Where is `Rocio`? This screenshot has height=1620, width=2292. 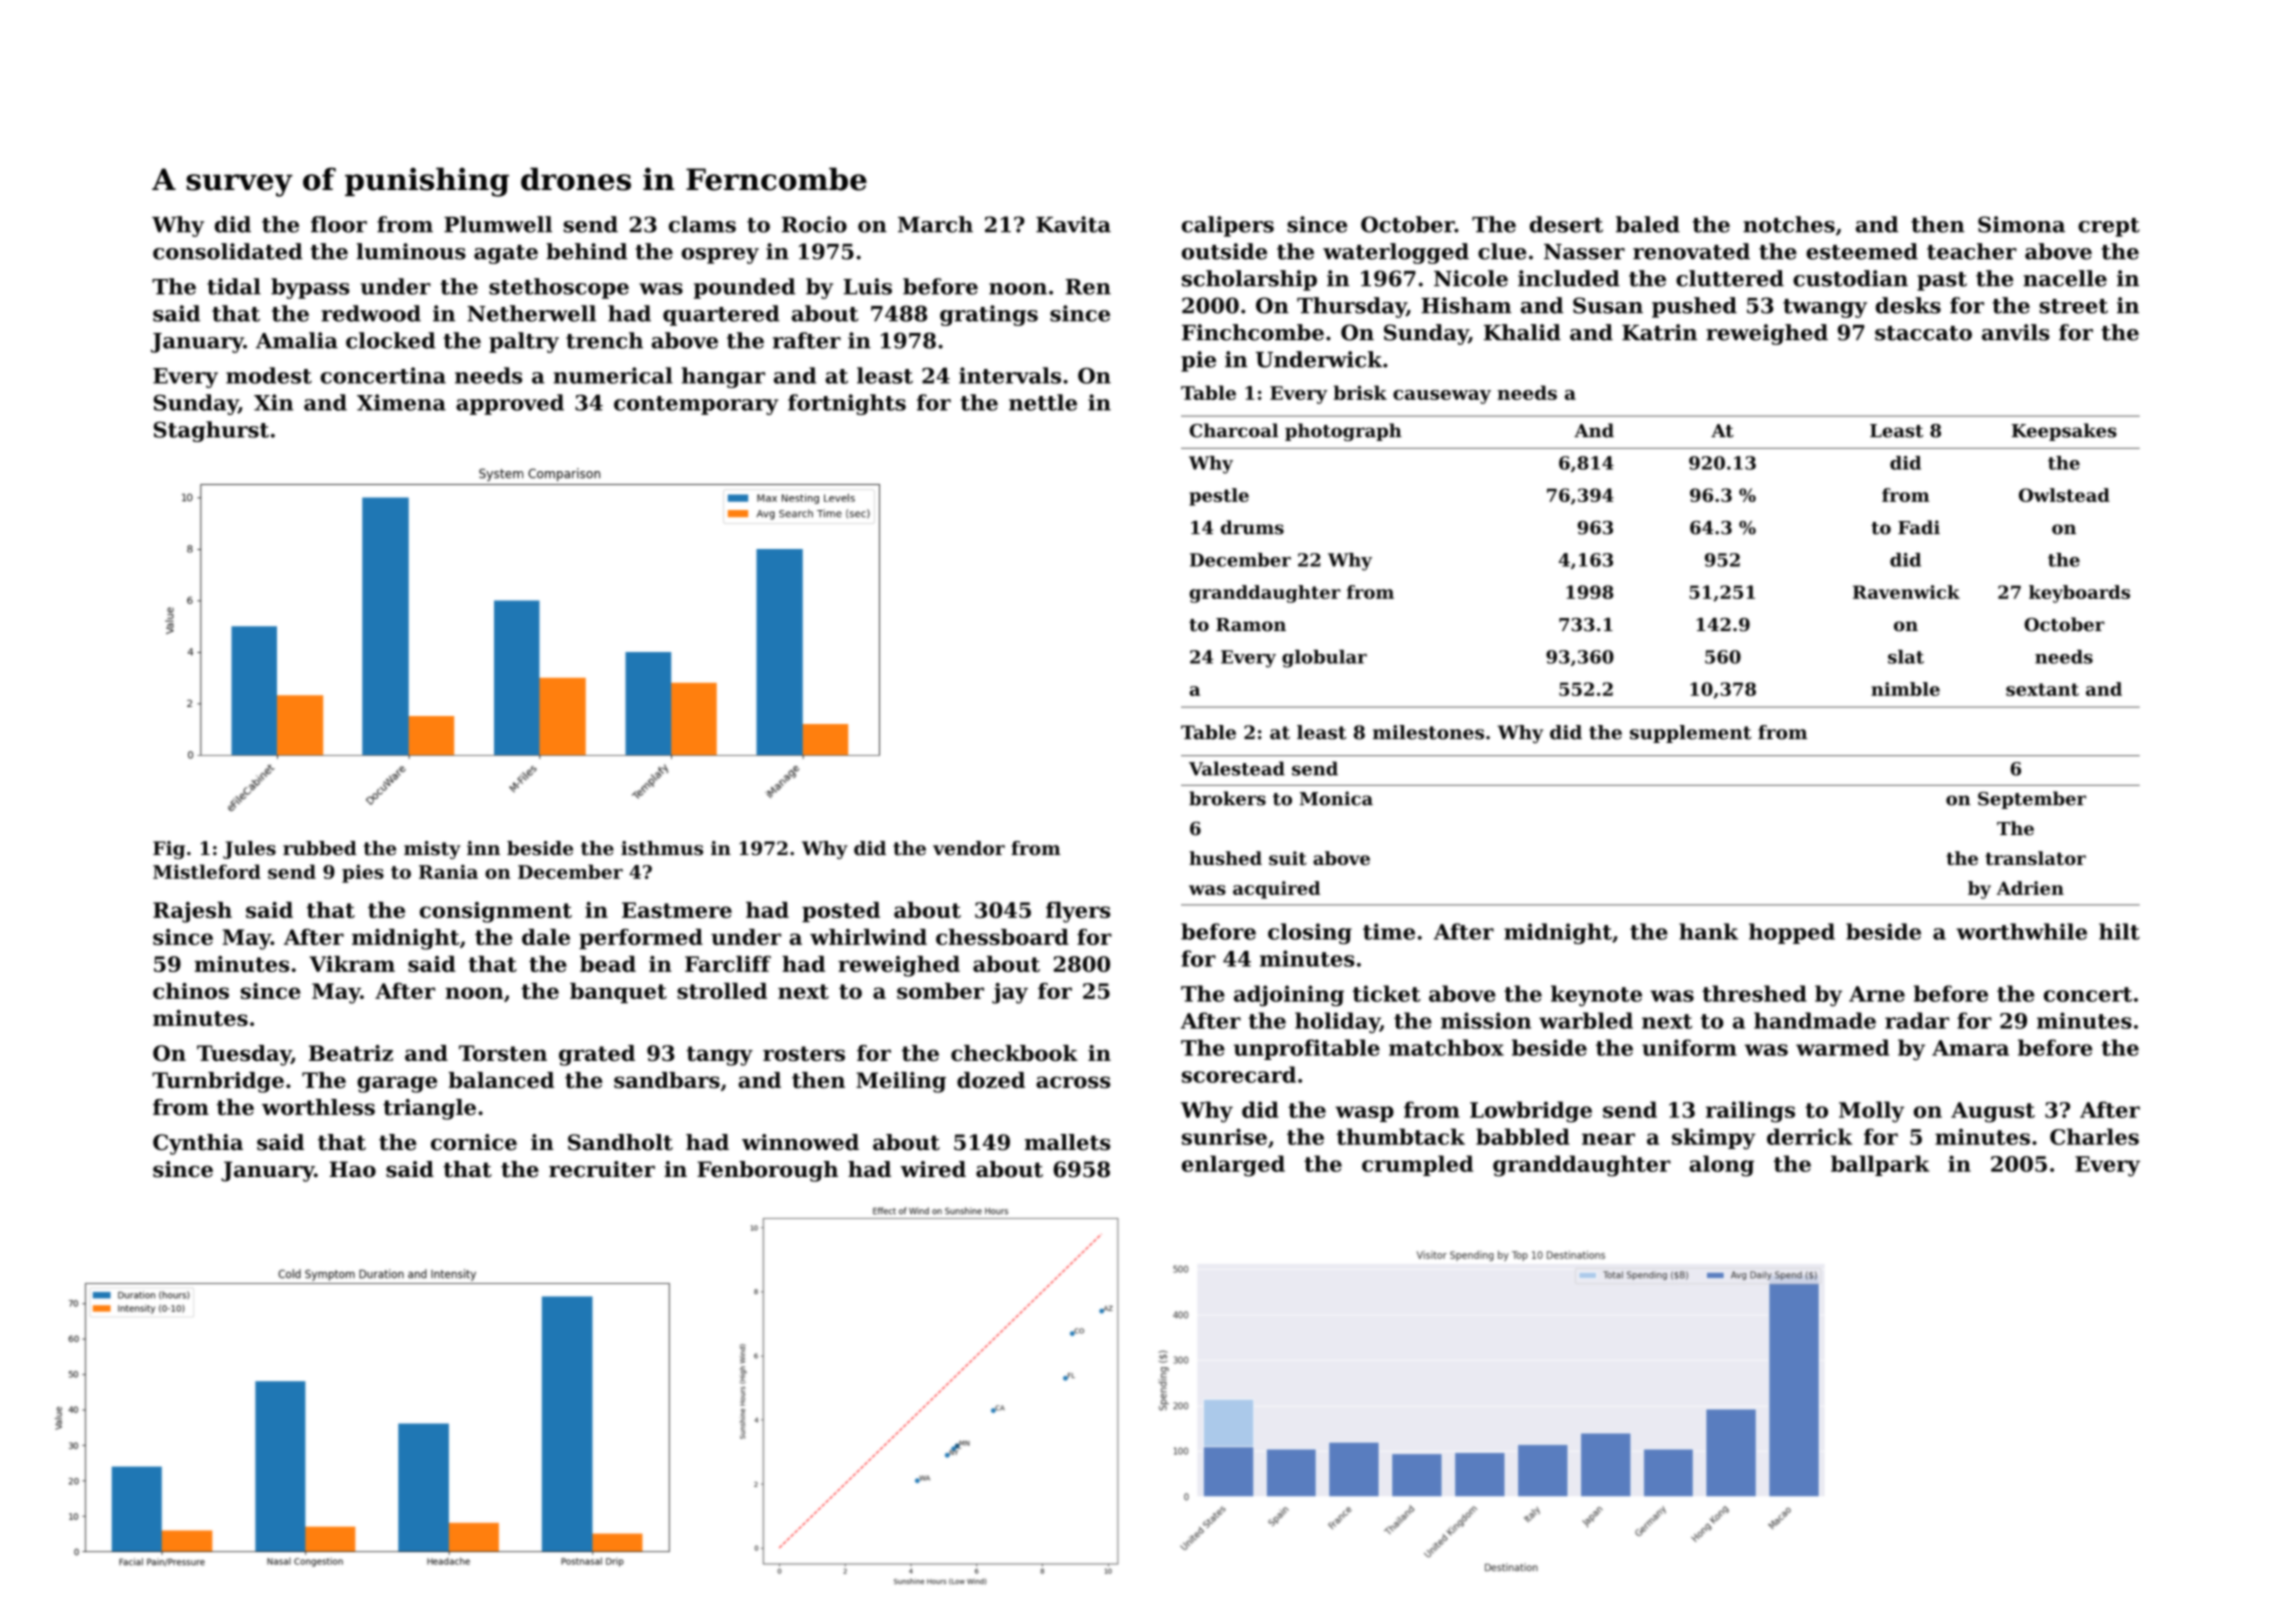 Rocio is located at coordinates (814, 224).
